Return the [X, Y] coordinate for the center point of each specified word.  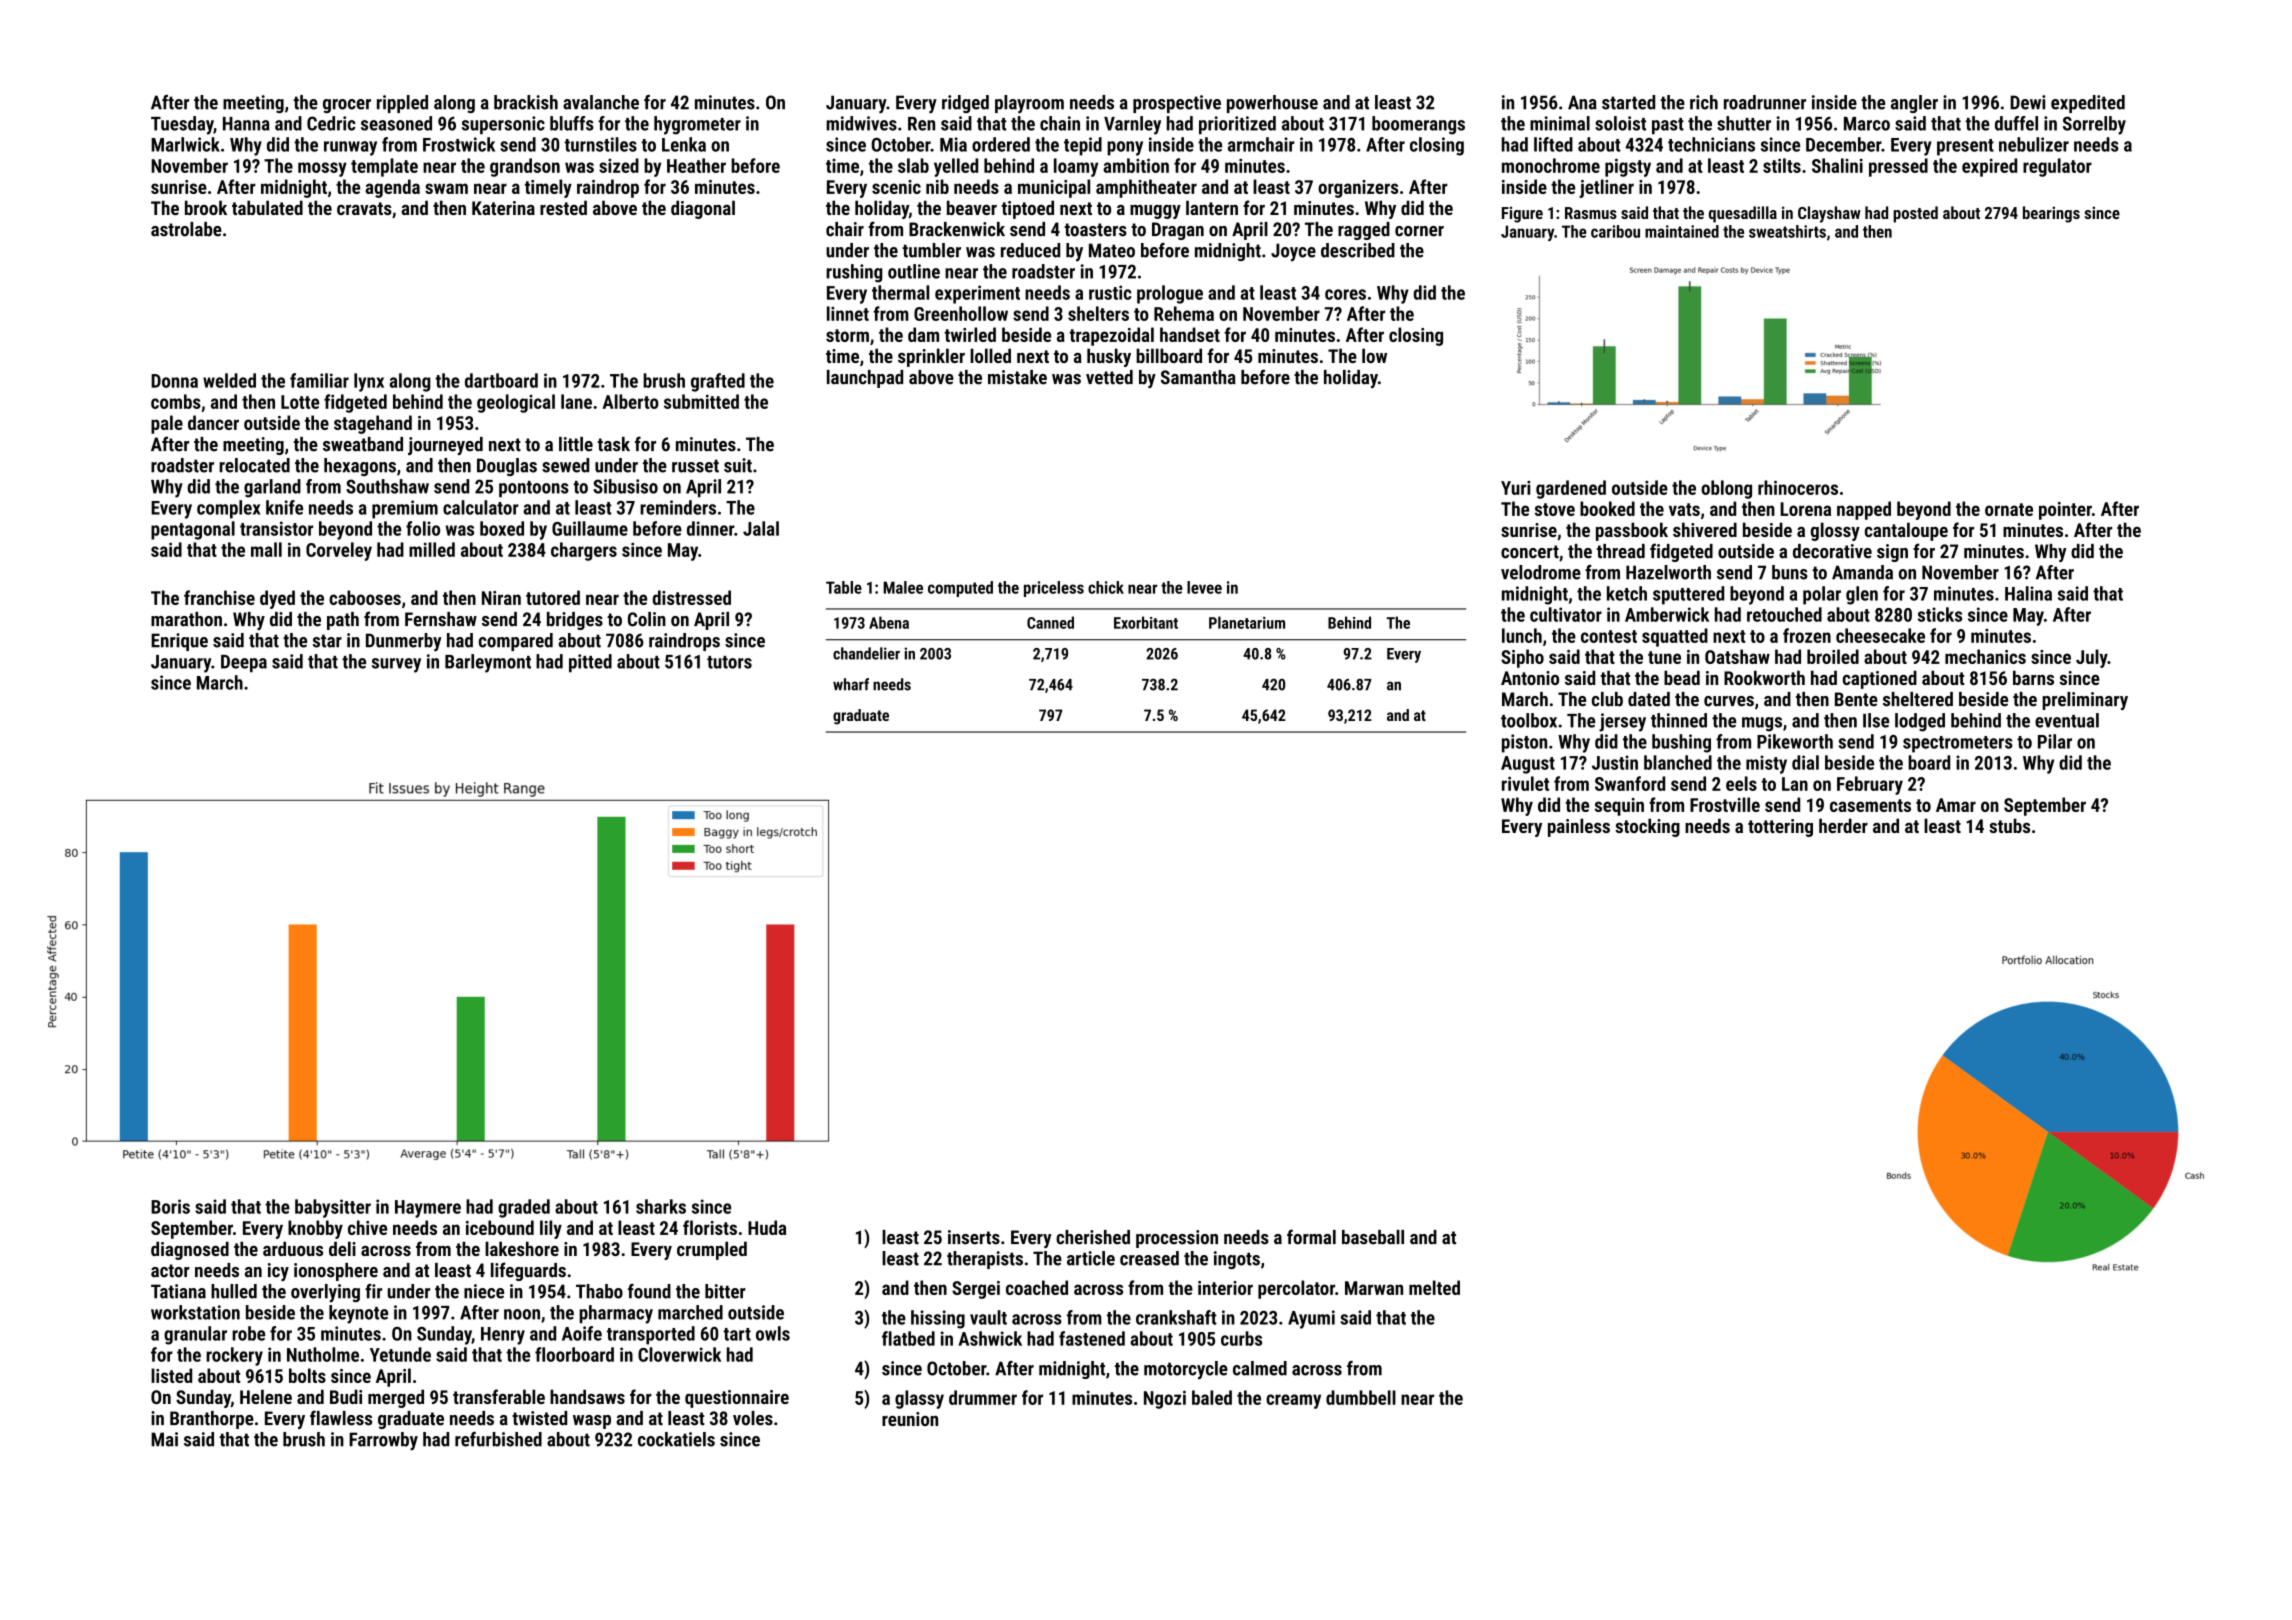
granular [195, 1335]
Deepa [244, 663]
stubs [2009, 825]
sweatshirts [1787, 231]
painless [1579, 827]
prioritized [1237, 125]
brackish [526, 102]
